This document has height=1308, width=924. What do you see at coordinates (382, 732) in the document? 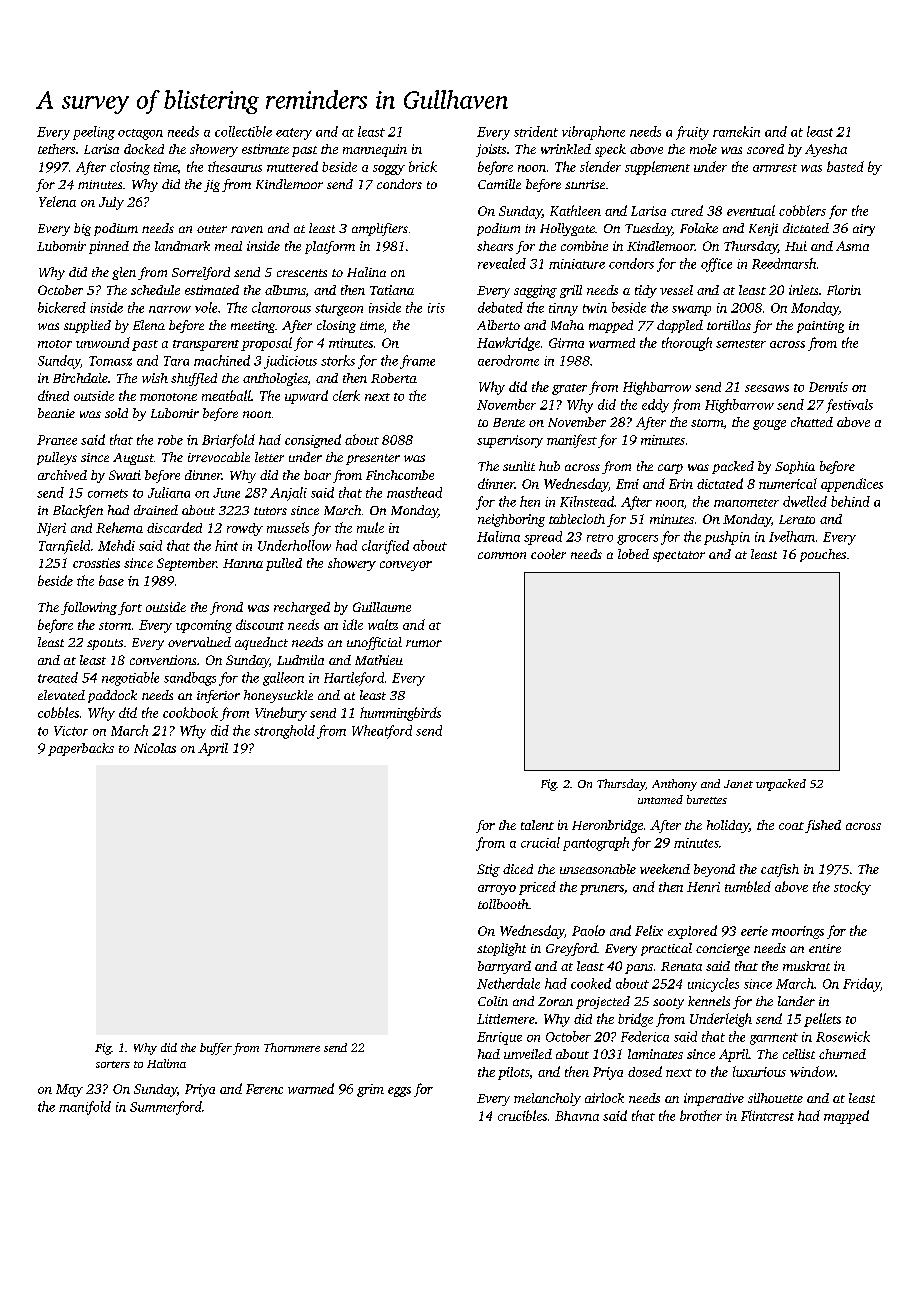
I see `Wheatford` at bounding box center [382, 732].
